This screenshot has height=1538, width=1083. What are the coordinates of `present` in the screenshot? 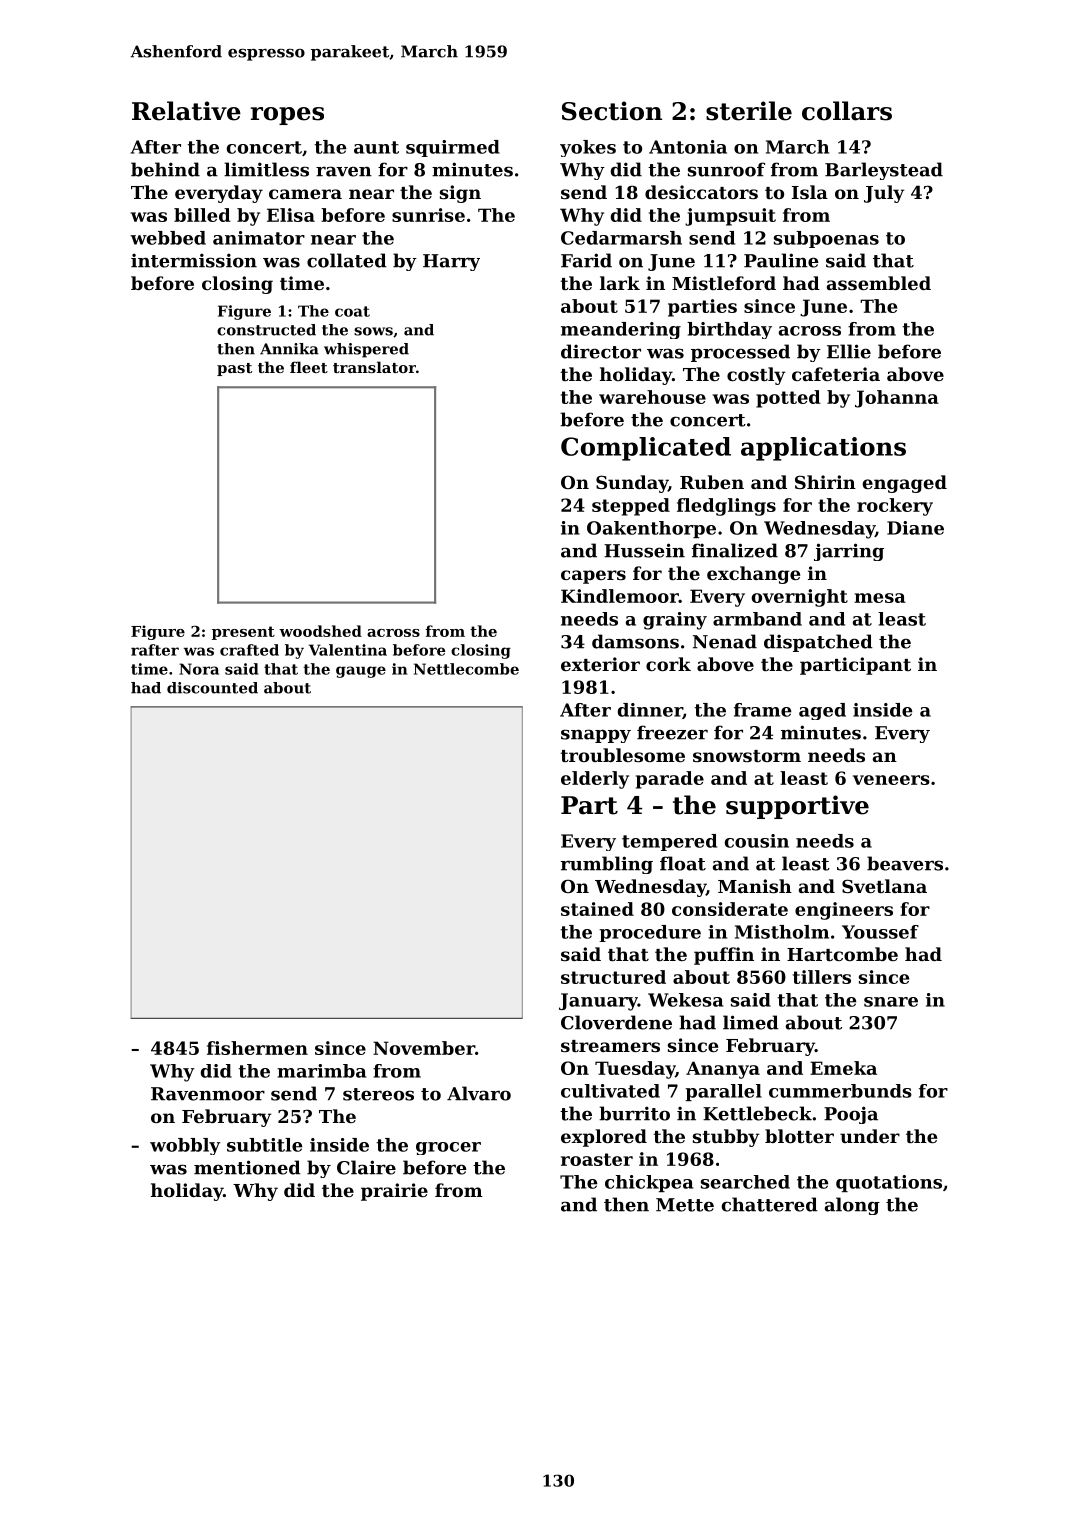 It's located at (243, 633).
